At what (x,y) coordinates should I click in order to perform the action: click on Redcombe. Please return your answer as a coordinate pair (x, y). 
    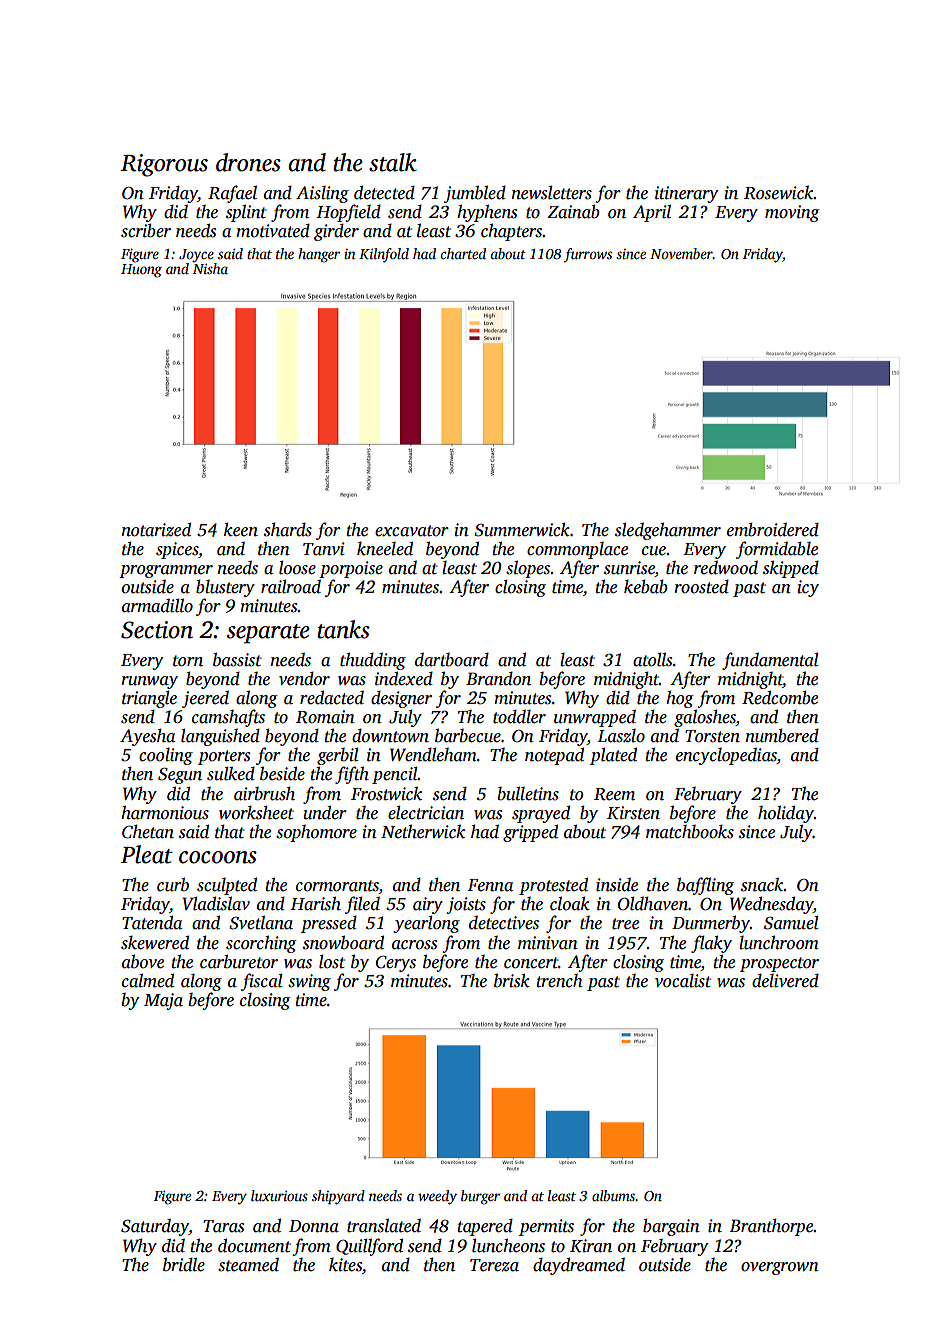
    Looking at the image, I should click on (780, 697).
